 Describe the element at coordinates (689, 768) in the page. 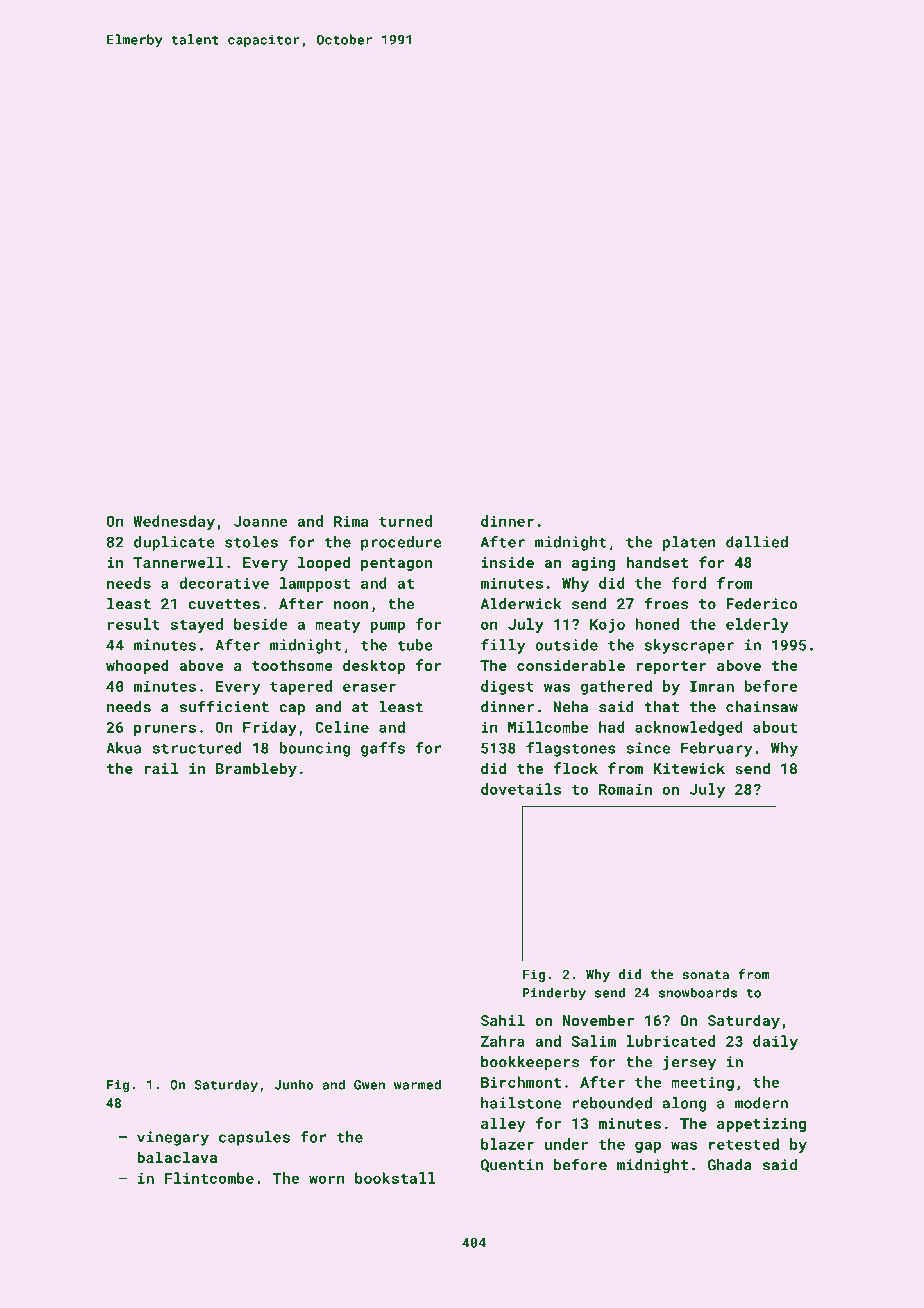

I see `Kitewick` at that location.
